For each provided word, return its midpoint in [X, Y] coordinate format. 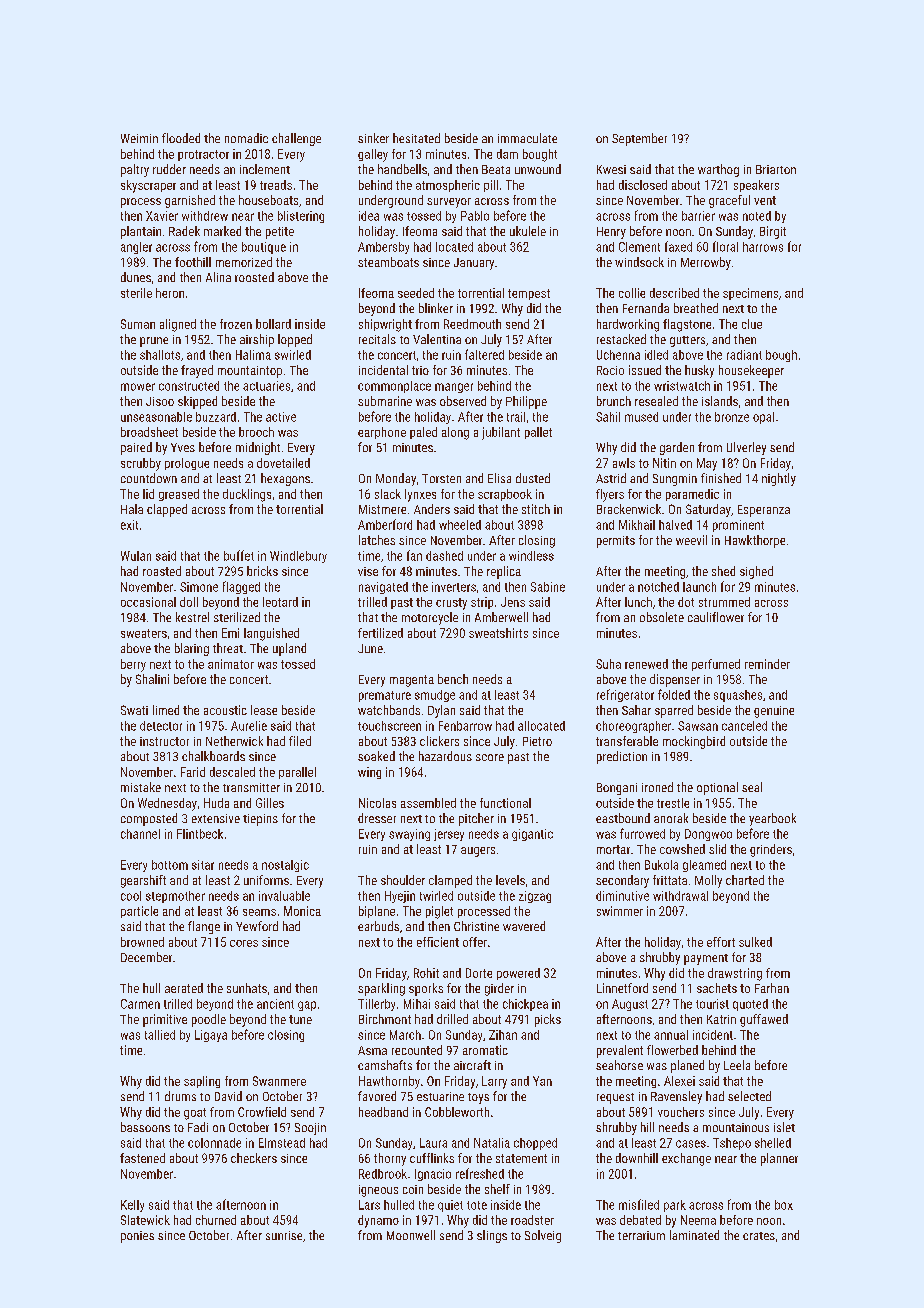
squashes [738, 696]
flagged [241, 587]
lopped [295, 340]
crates [759, 1236]
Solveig [543, 1236]
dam [507, 154]
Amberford [385, 524]
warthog [718, 170]
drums [180, 1096]
